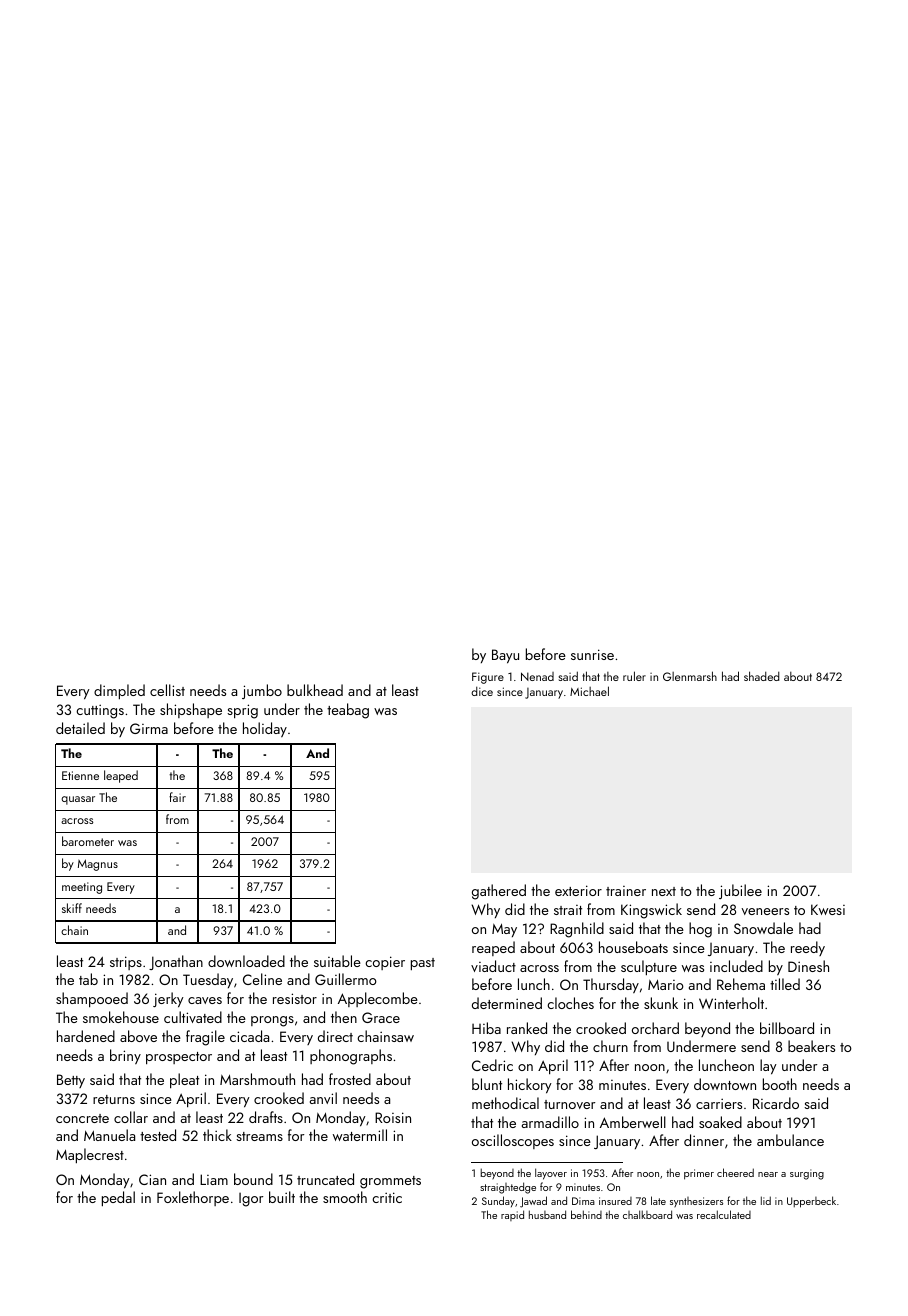  Describe the element at coordinates (217, 1135) in the screenshot. I see `thick` at that location.
